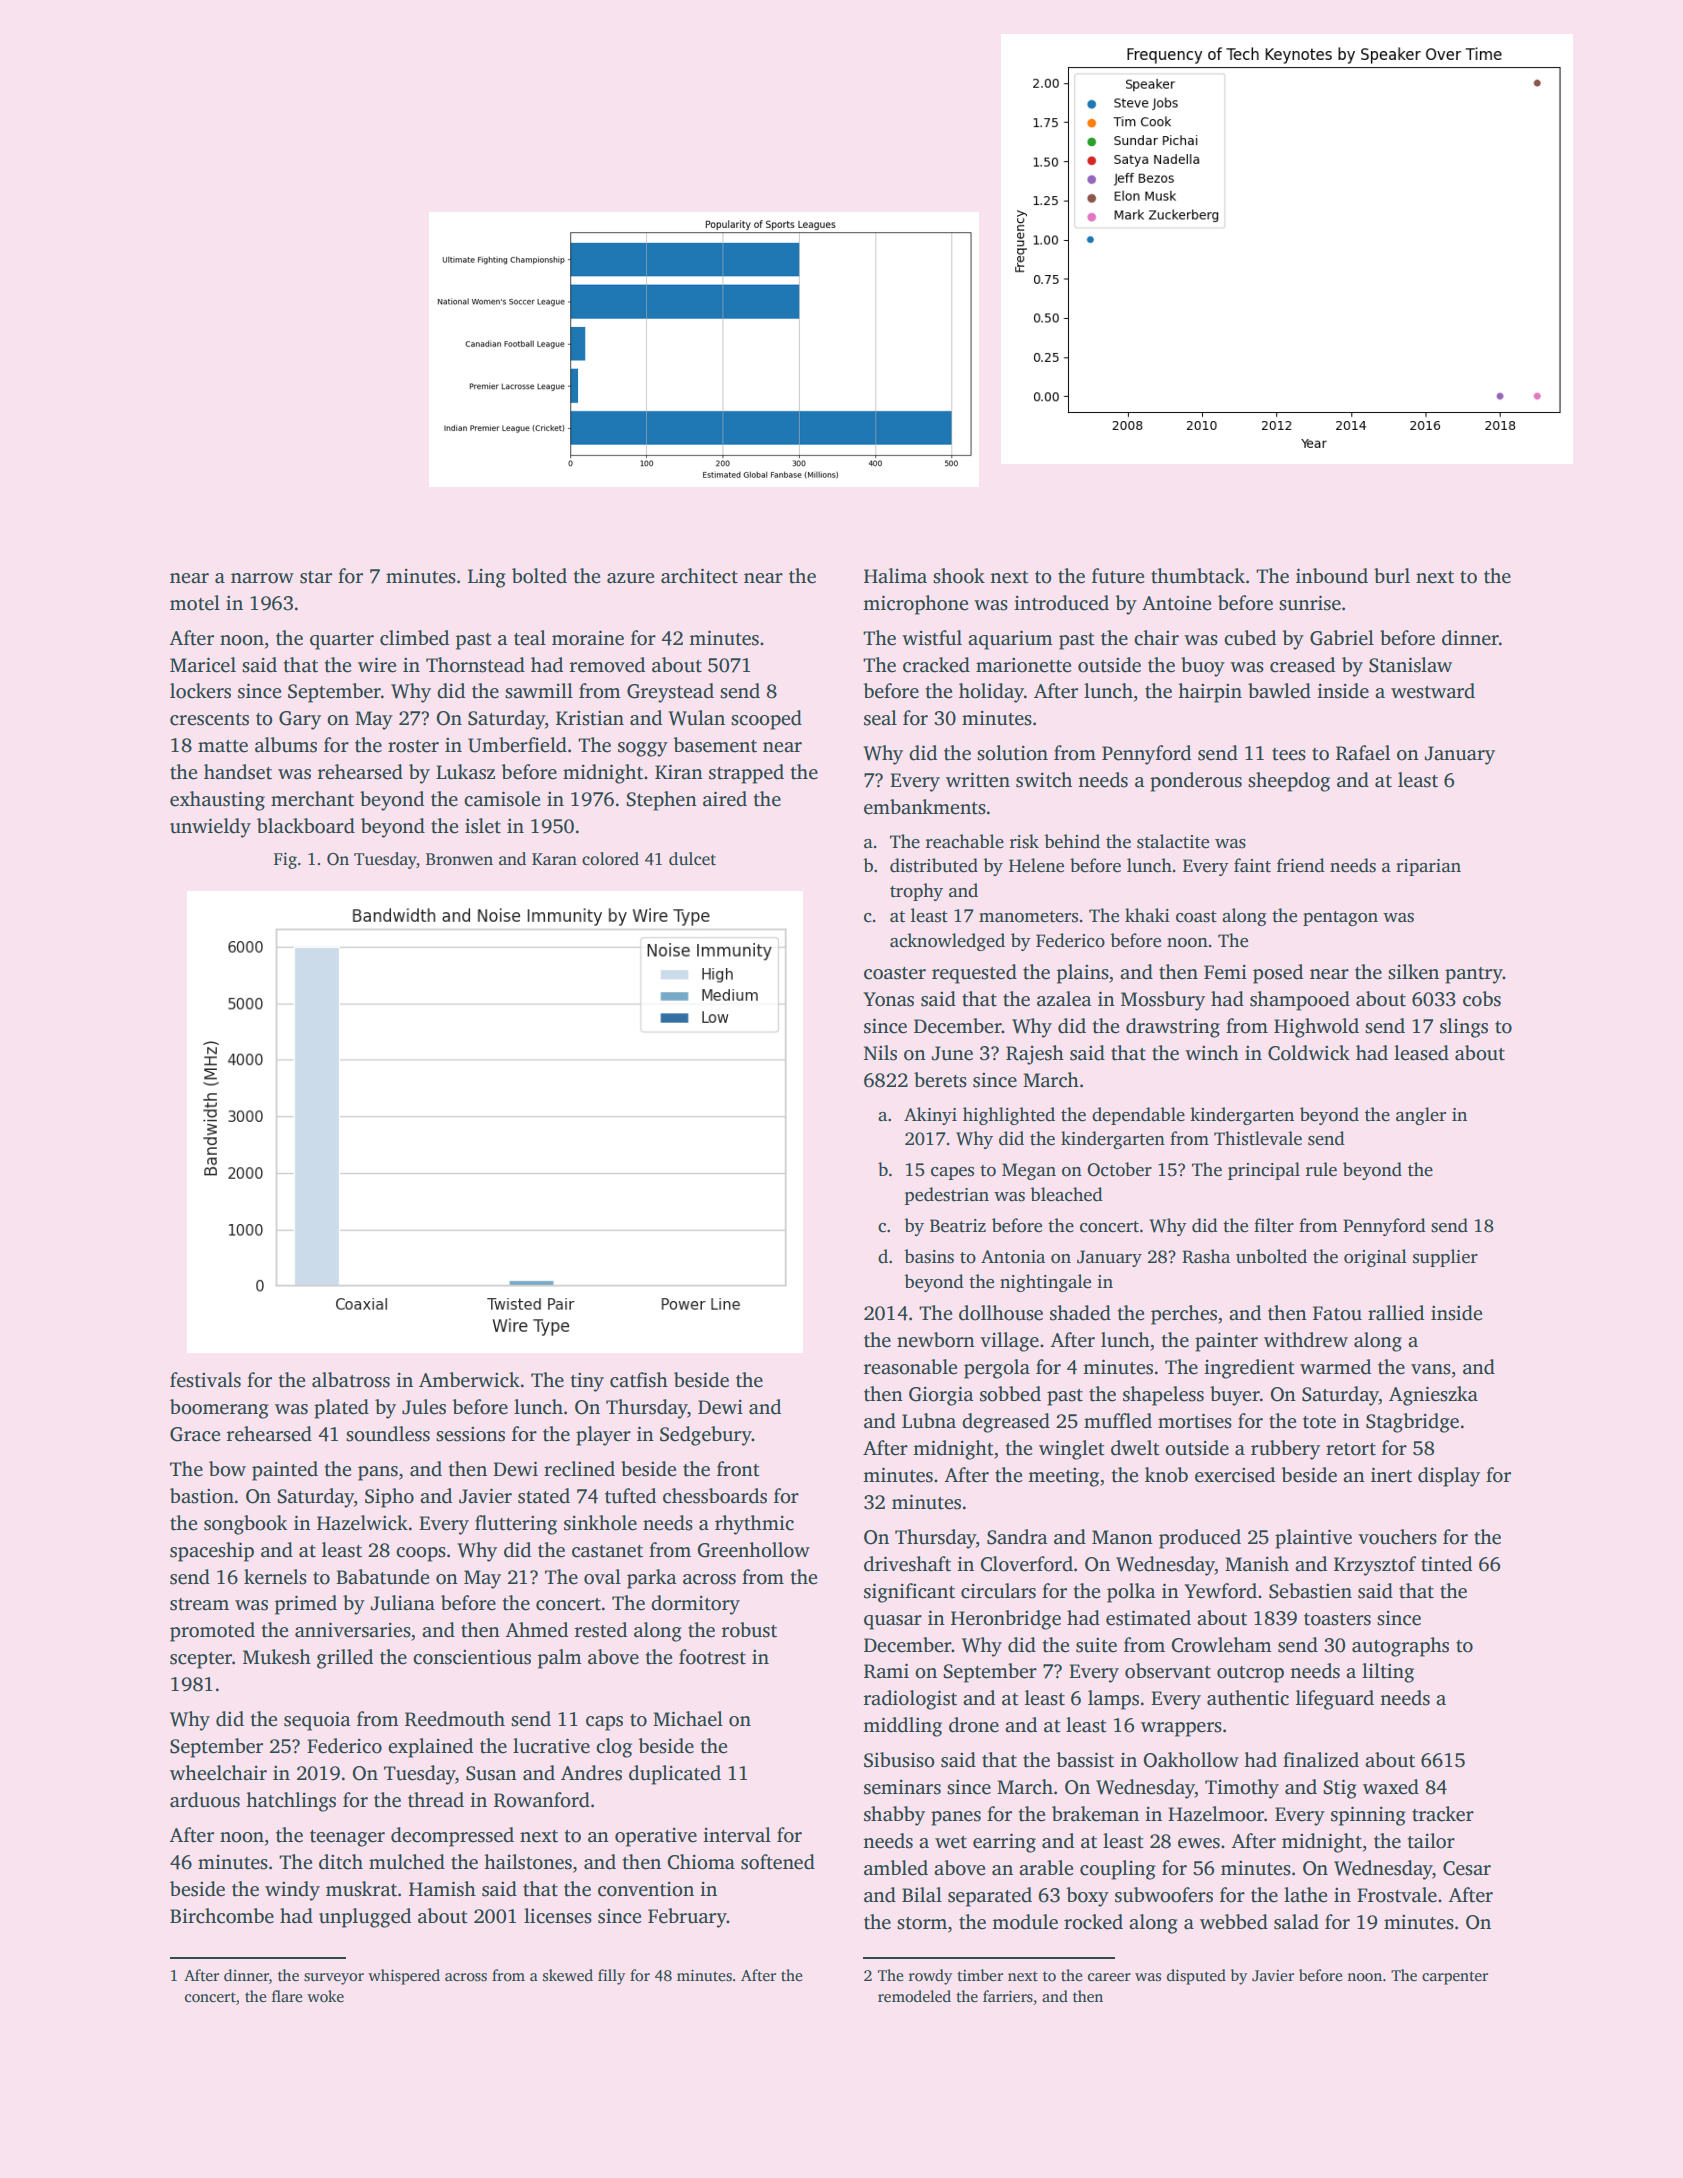 This screenshot has height=2178, width=1683. What do you see at coordinates (1392, 576) in the screenshot?
I see `burl` at bounding box center [1392, 576].
